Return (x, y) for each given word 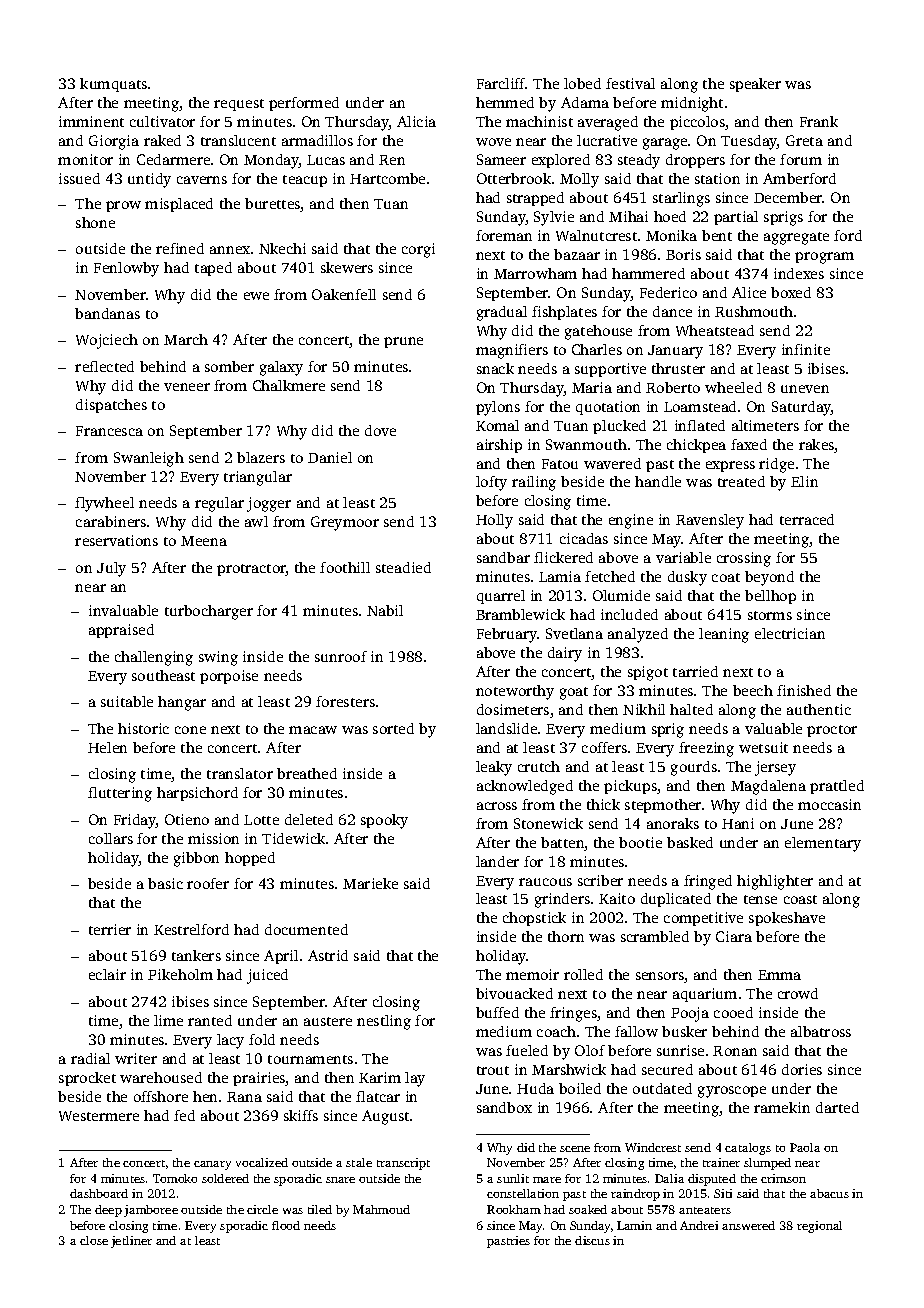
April (281, 957)
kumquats (113, 85)
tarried (695, 671)
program (824, 258)
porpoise (229, 677)
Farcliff (501, 83)
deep (108, 1211)
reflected (104, 366)
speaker (755, 85)
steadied (403, 567)
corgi (418, 250)
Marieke (370, 883)
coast (800, 899)
